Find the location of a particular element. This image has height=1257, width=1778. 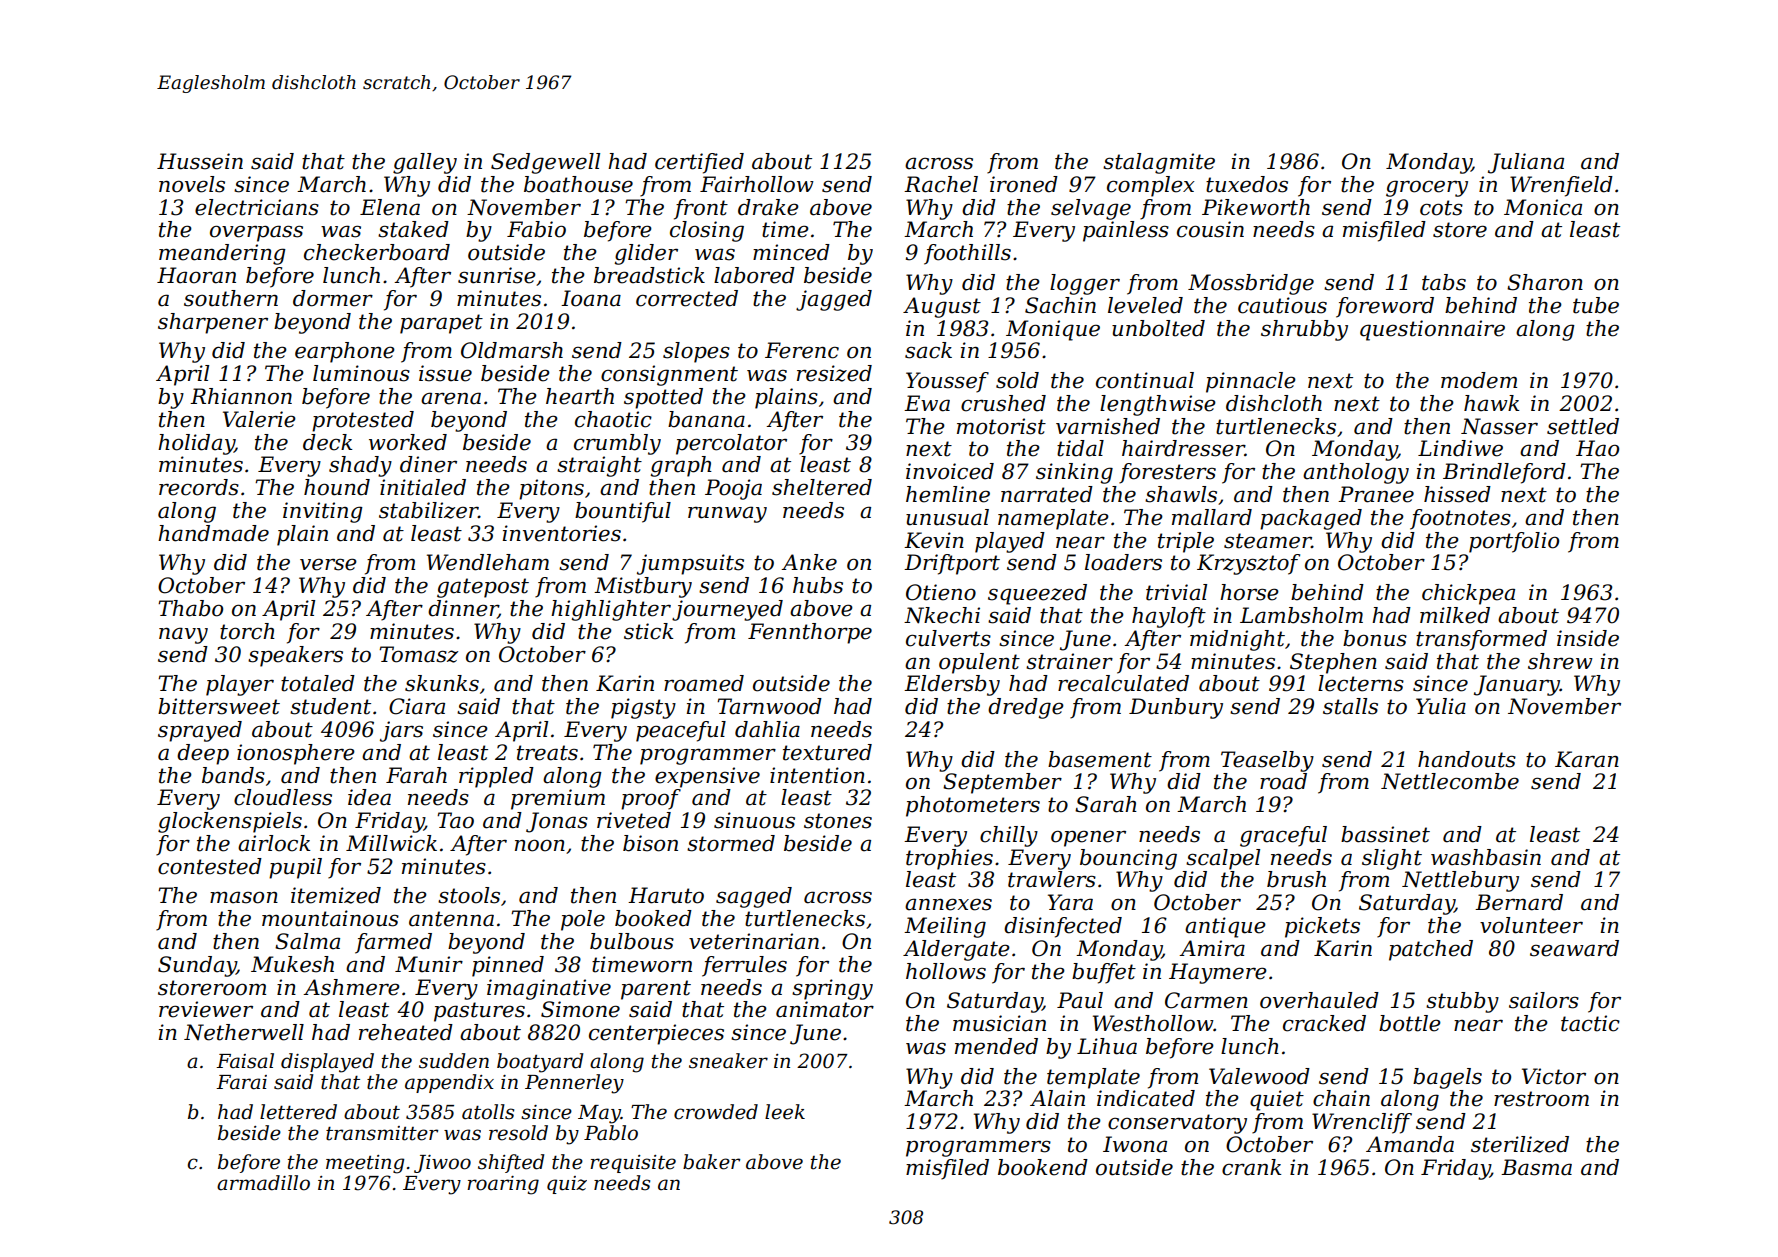

stalagmite is located at coordinates (1159, 163).
